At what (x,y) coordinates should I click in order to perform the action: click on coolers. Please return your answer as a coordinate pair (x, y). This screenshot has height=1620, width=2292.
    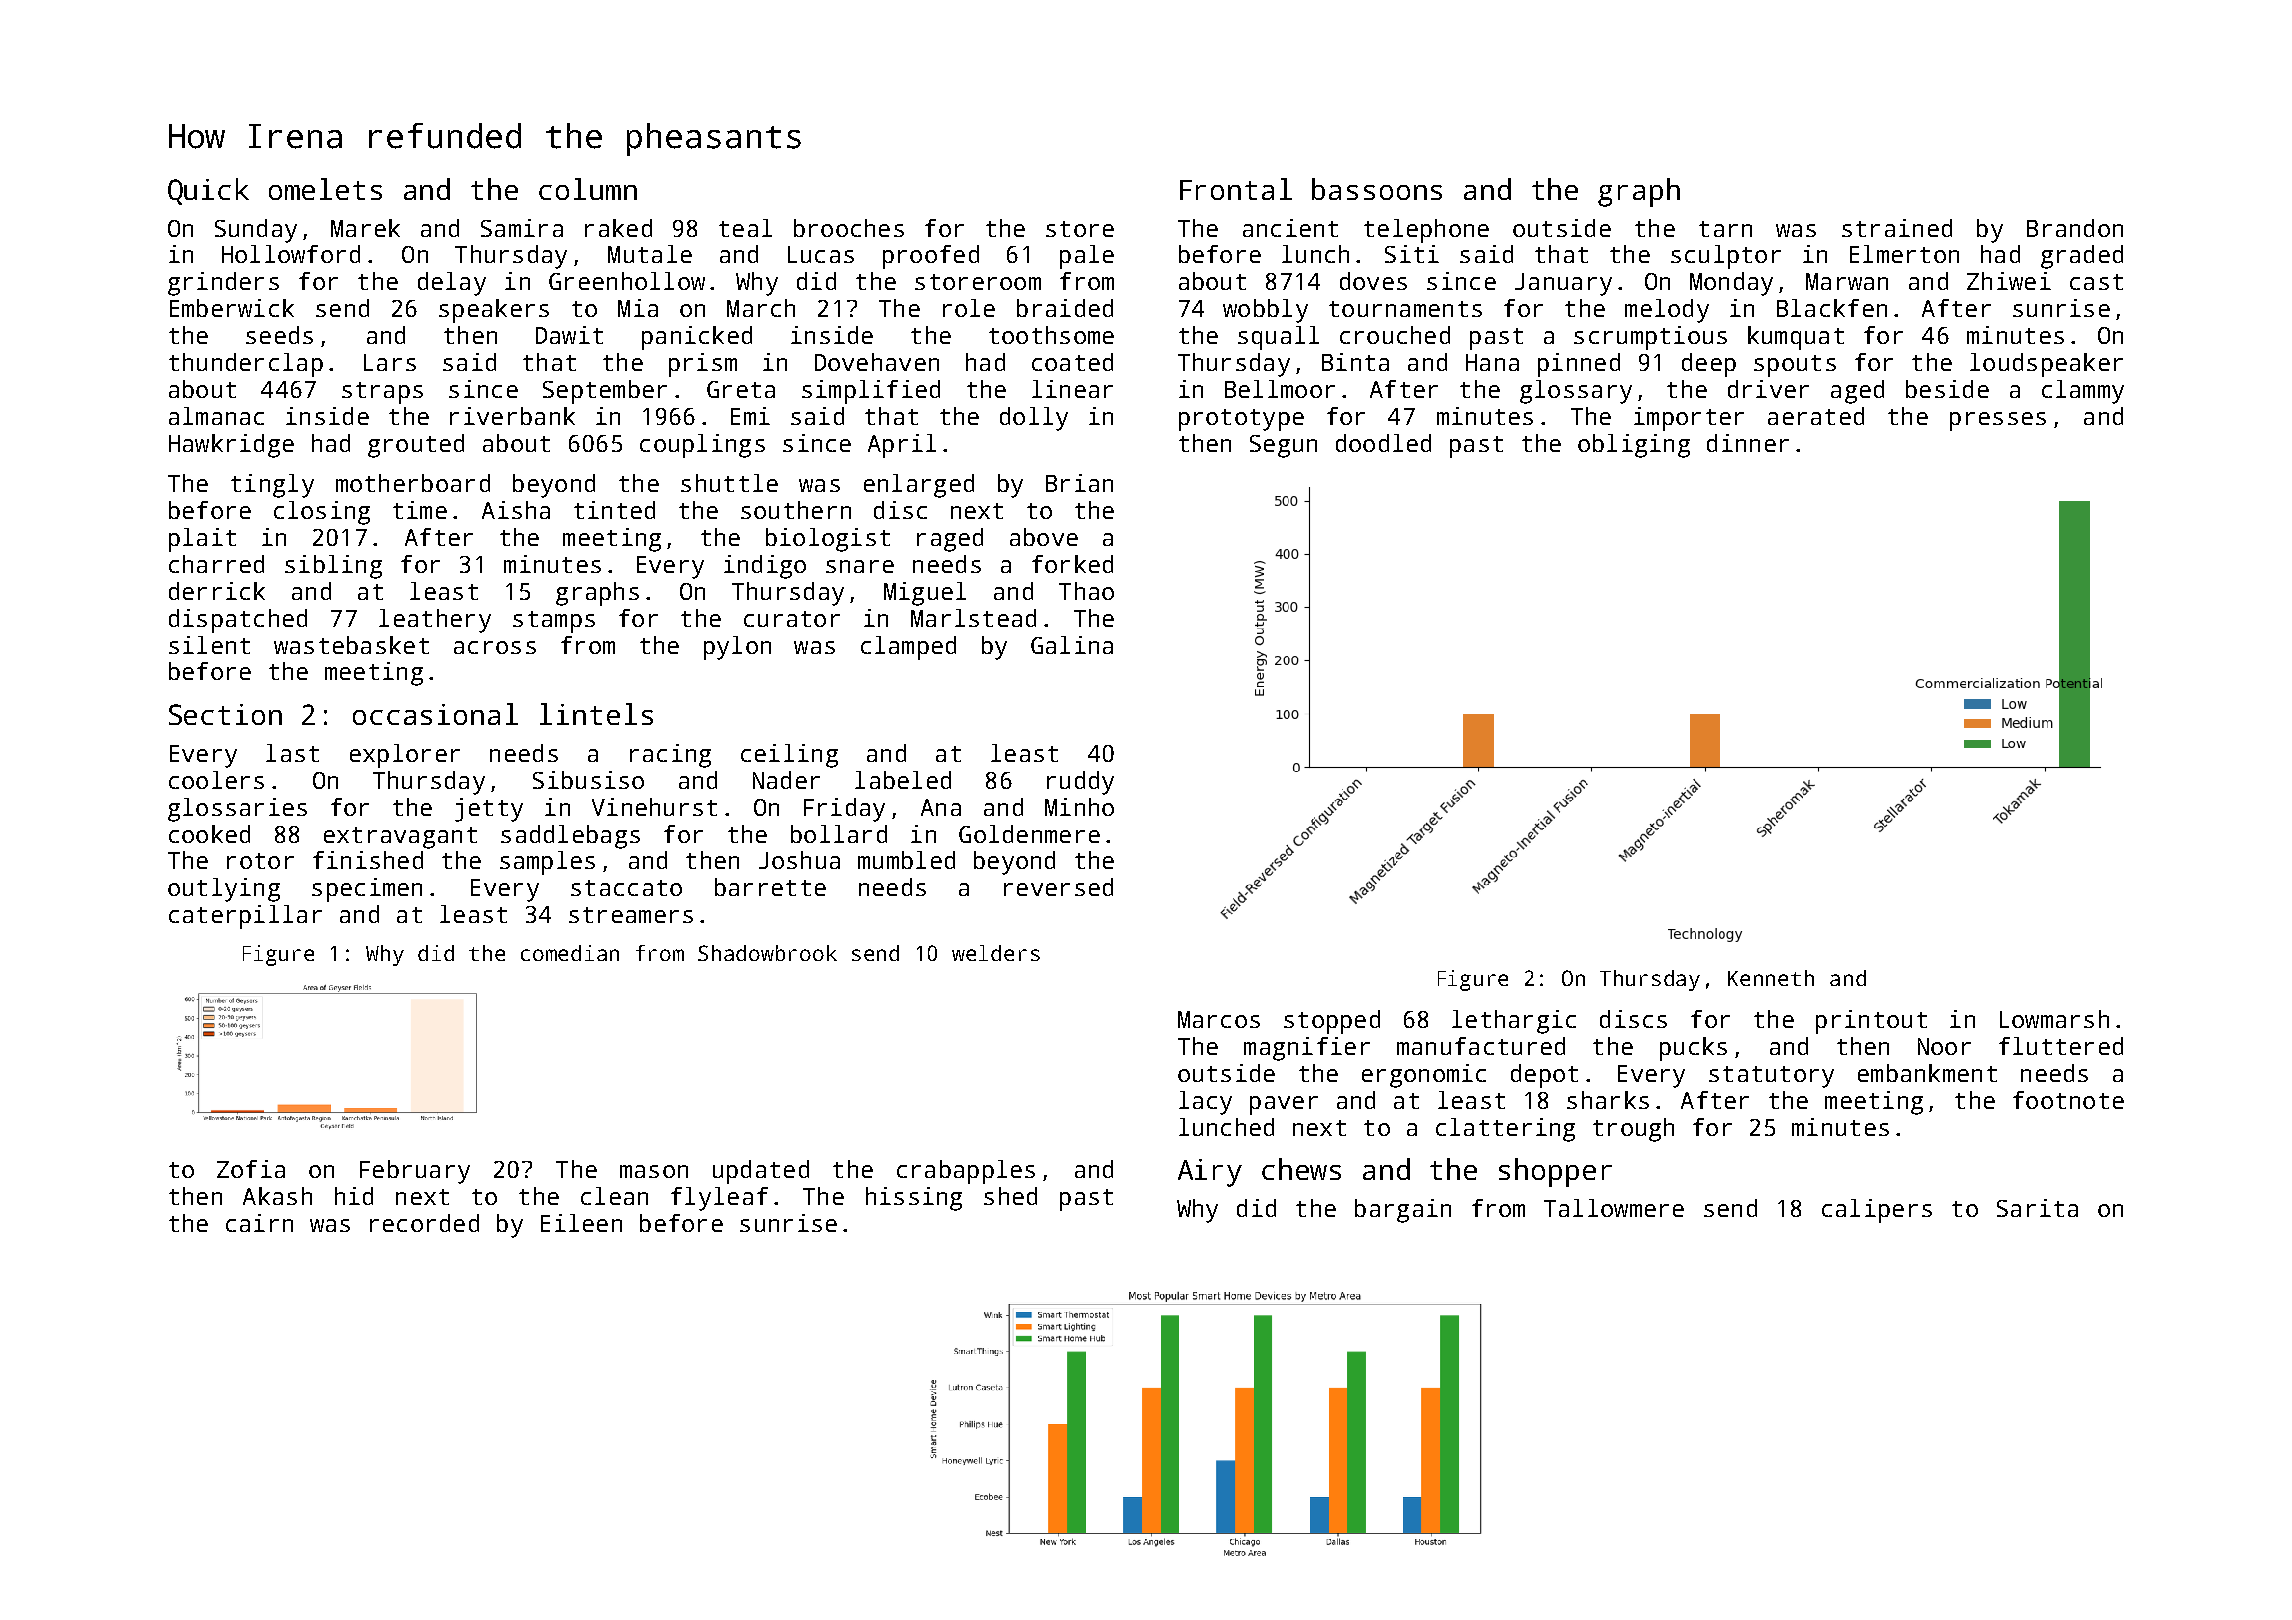
    Looking at the image, I should click on (216, 780).
